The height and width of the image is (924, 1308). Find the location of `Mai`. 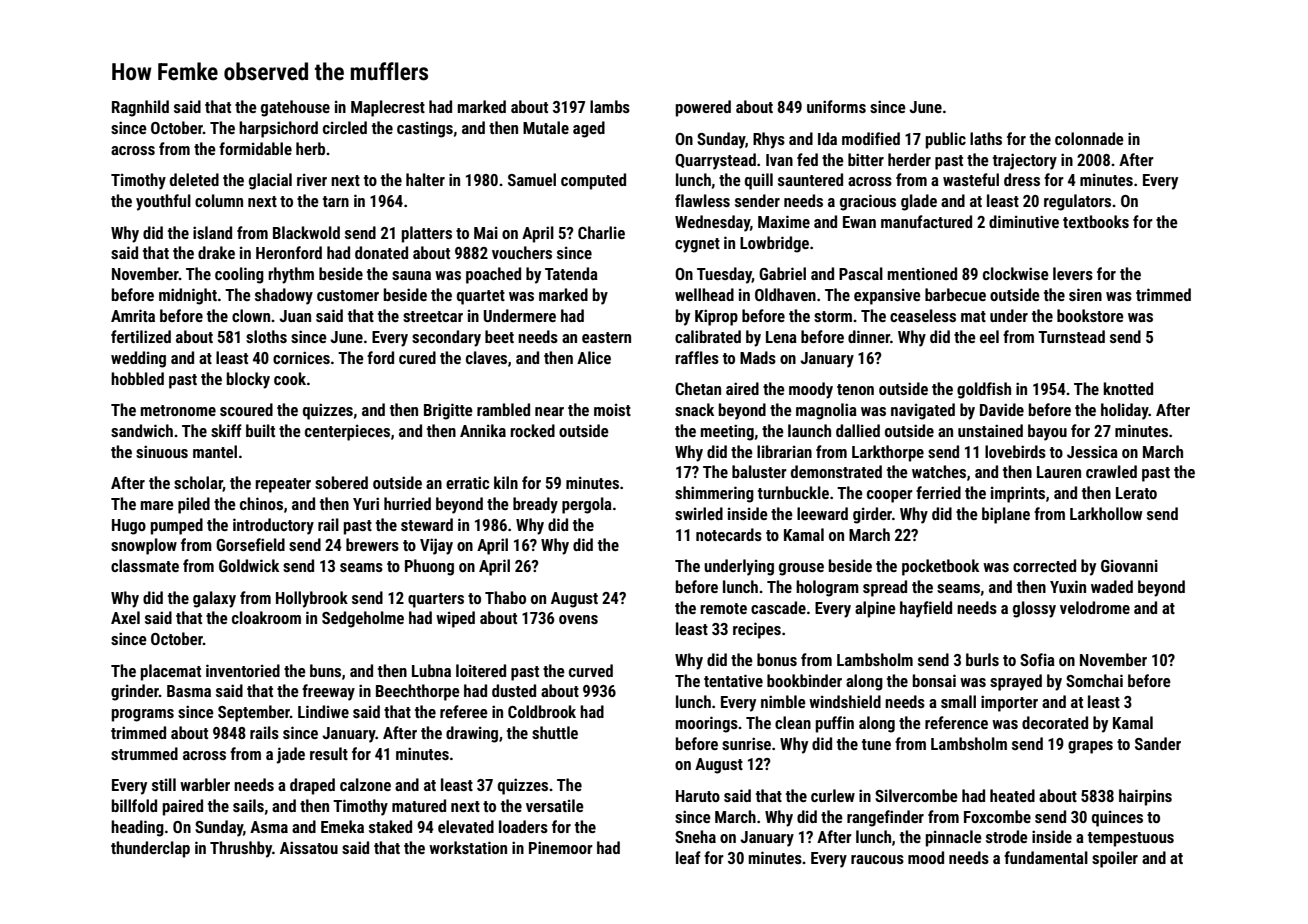

Mai is located at coordinates (486, 233).
